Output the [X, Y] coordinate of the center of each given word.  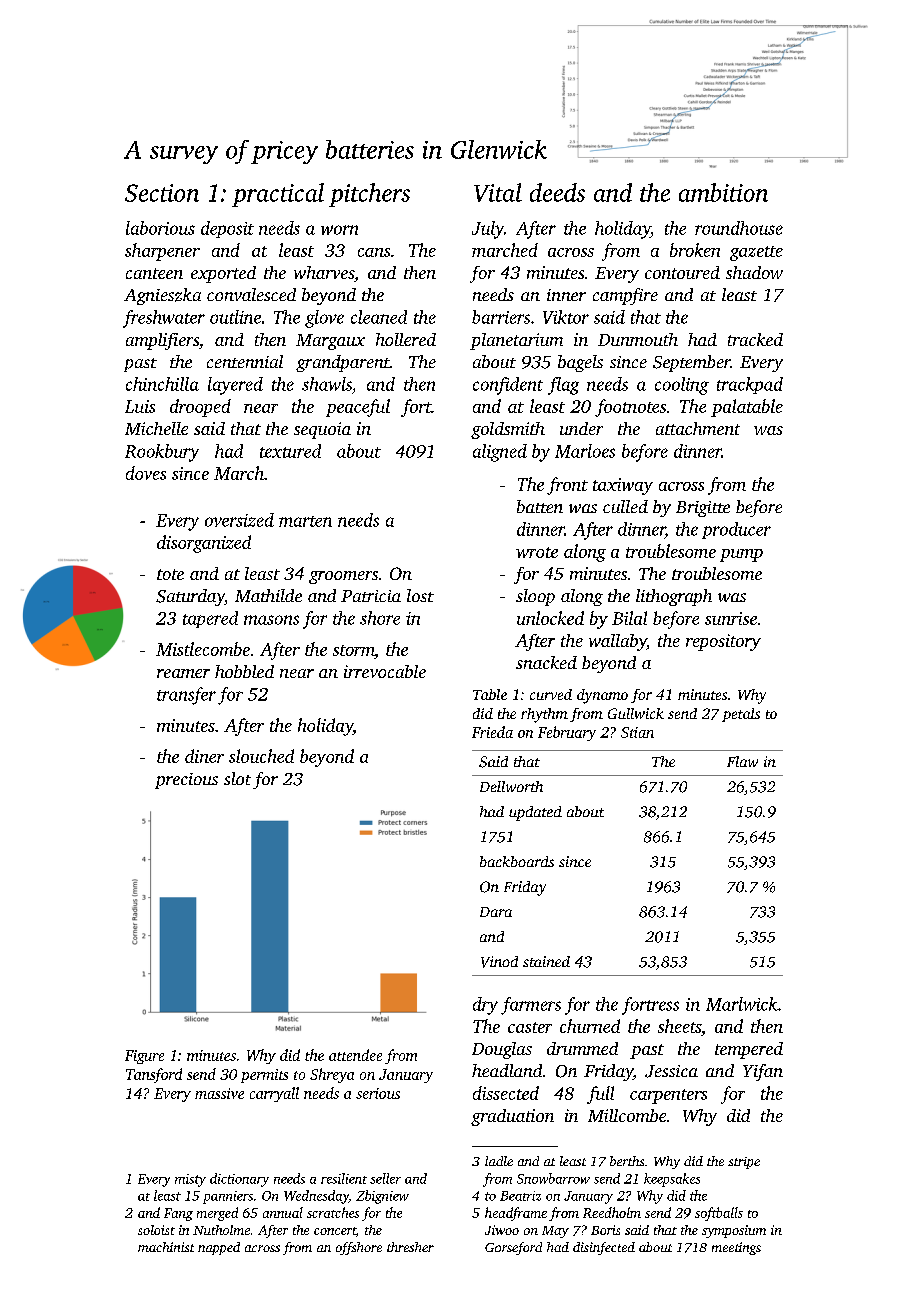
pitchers [369, 195]
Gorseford [513, 1248]
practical [278, 195]
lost [420, 595]
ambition [723, 192]
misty [190, 1180]
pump [741, 555]
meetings [736, 1248]
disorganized [204, 544]
